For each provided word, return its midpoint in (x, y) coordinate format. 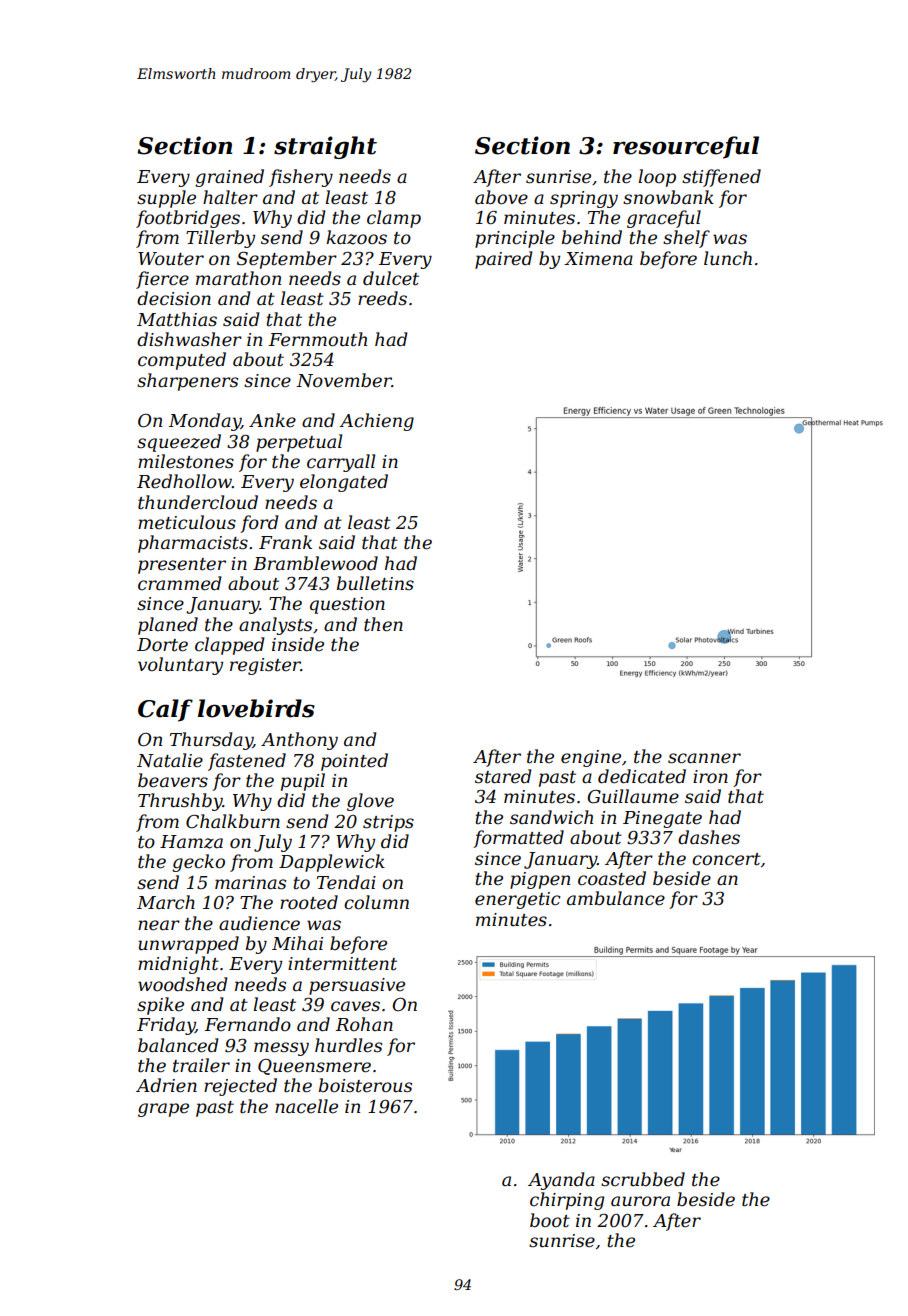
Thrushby (180, 802)
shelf (686, 239)
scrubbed (643, 1179)
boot (550, 1220)
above (501, 197)
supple (166, 199)
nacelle (306, 1106)
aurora (640, 1201)
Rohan (364, 1024)
